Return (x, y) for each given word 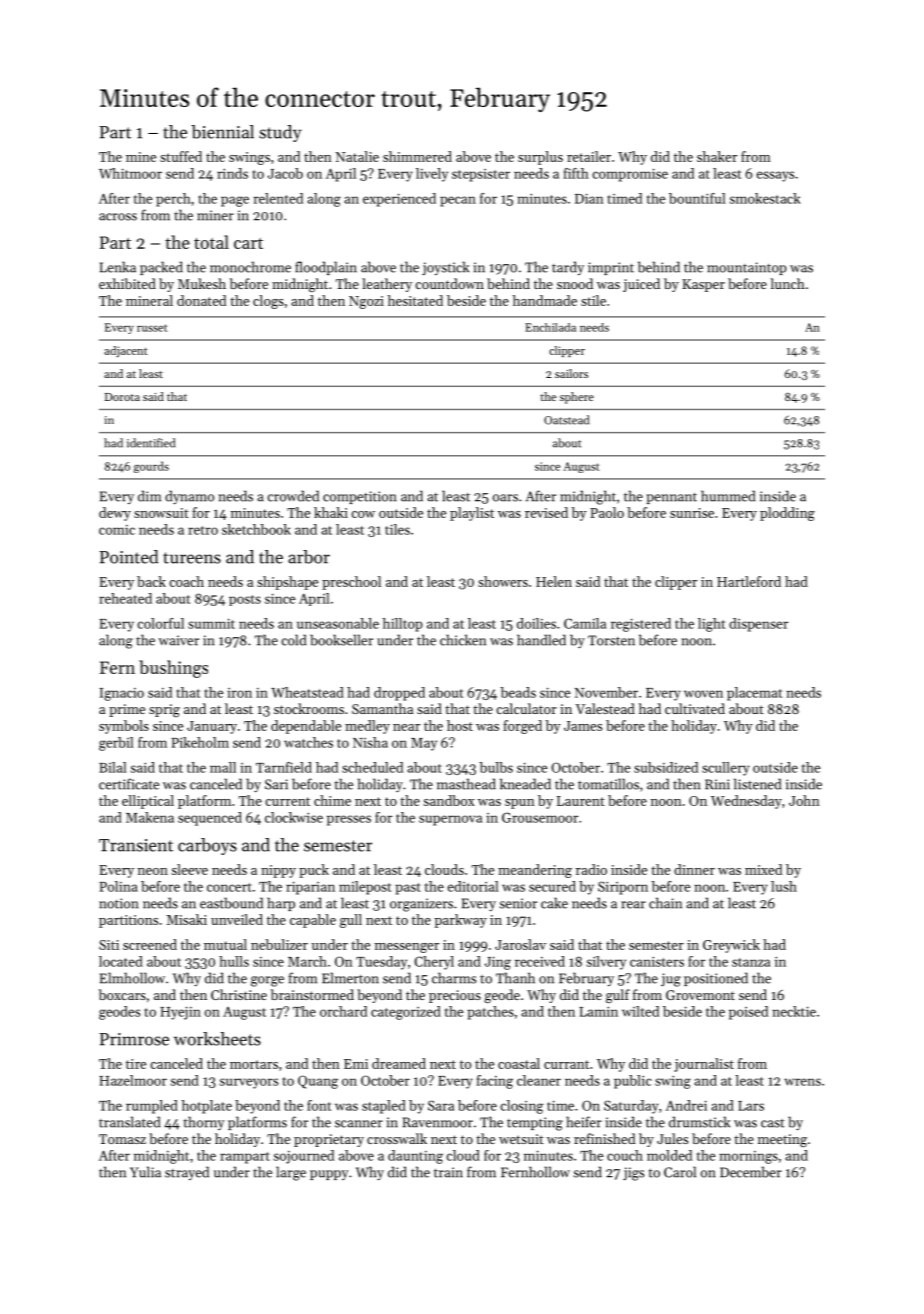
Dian (589, 198)
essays (775, 176)
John (804, 800)
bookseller (341, 640)
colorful (161, 623)
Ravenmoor (438, 1122)
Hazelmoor (133, 1080)
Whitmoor (130, 173)
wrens (802, 1082)
